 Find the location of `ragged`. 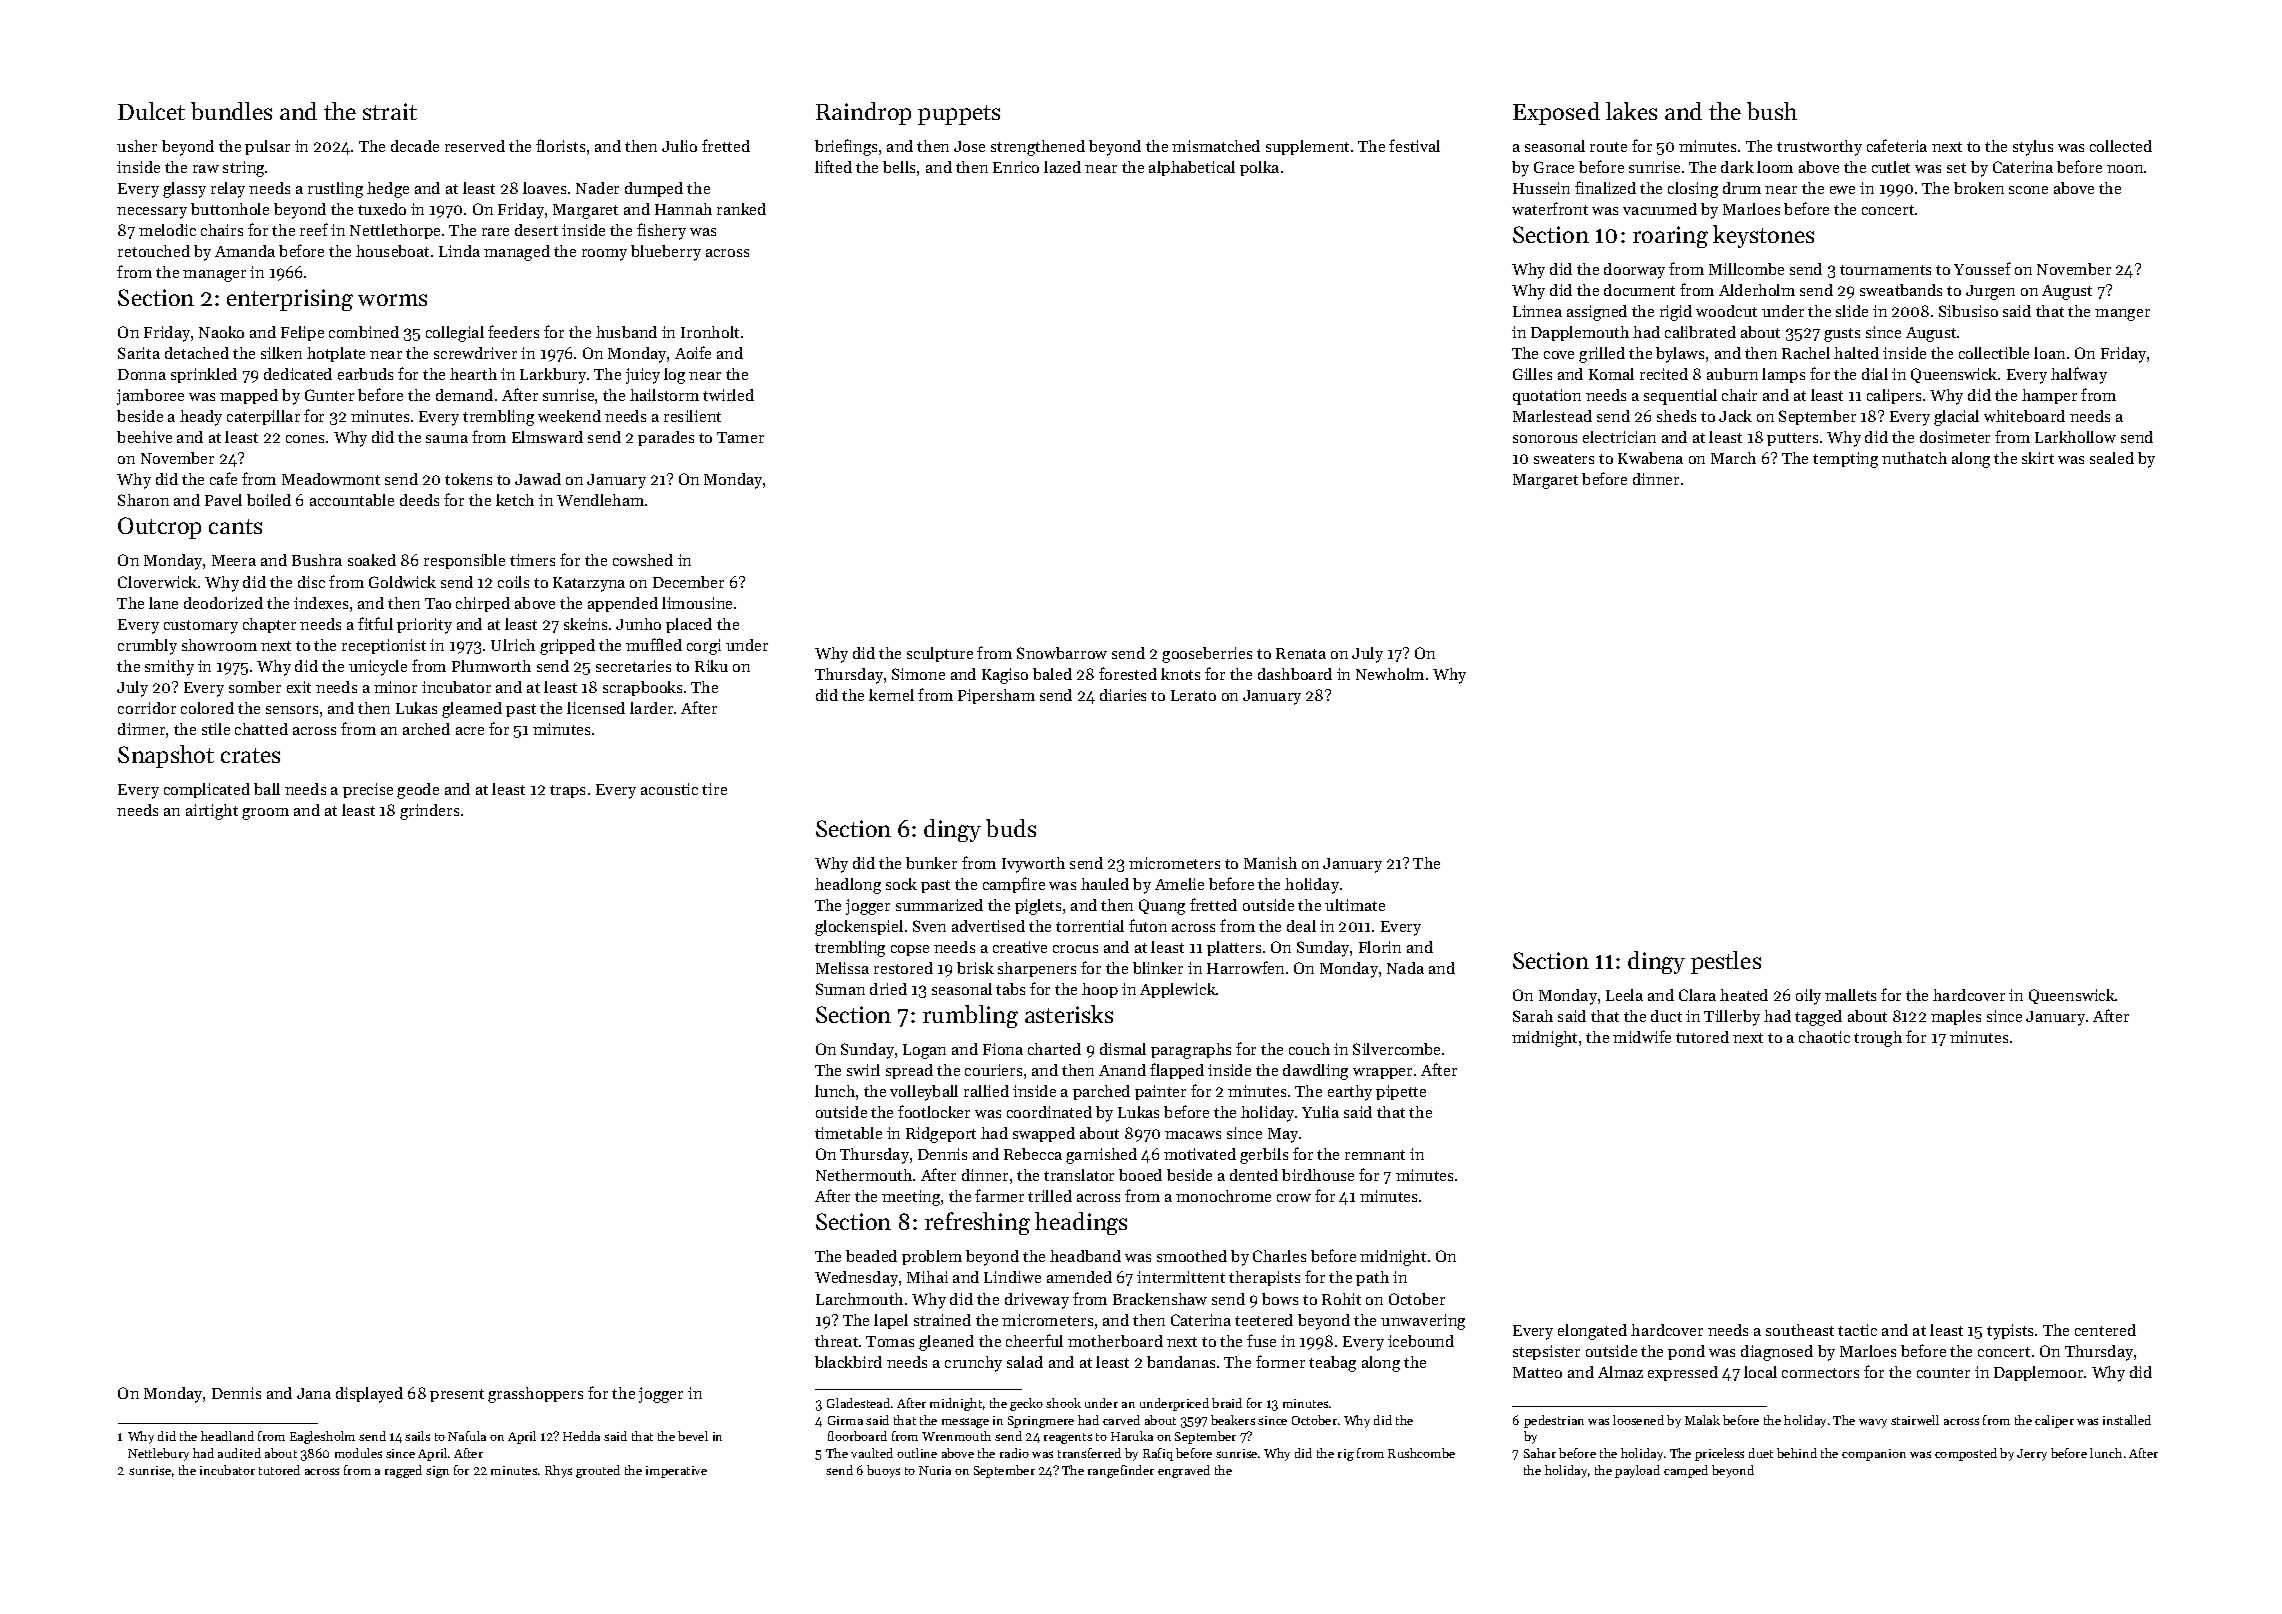

ragged is located at coordinates (403, 1471).
